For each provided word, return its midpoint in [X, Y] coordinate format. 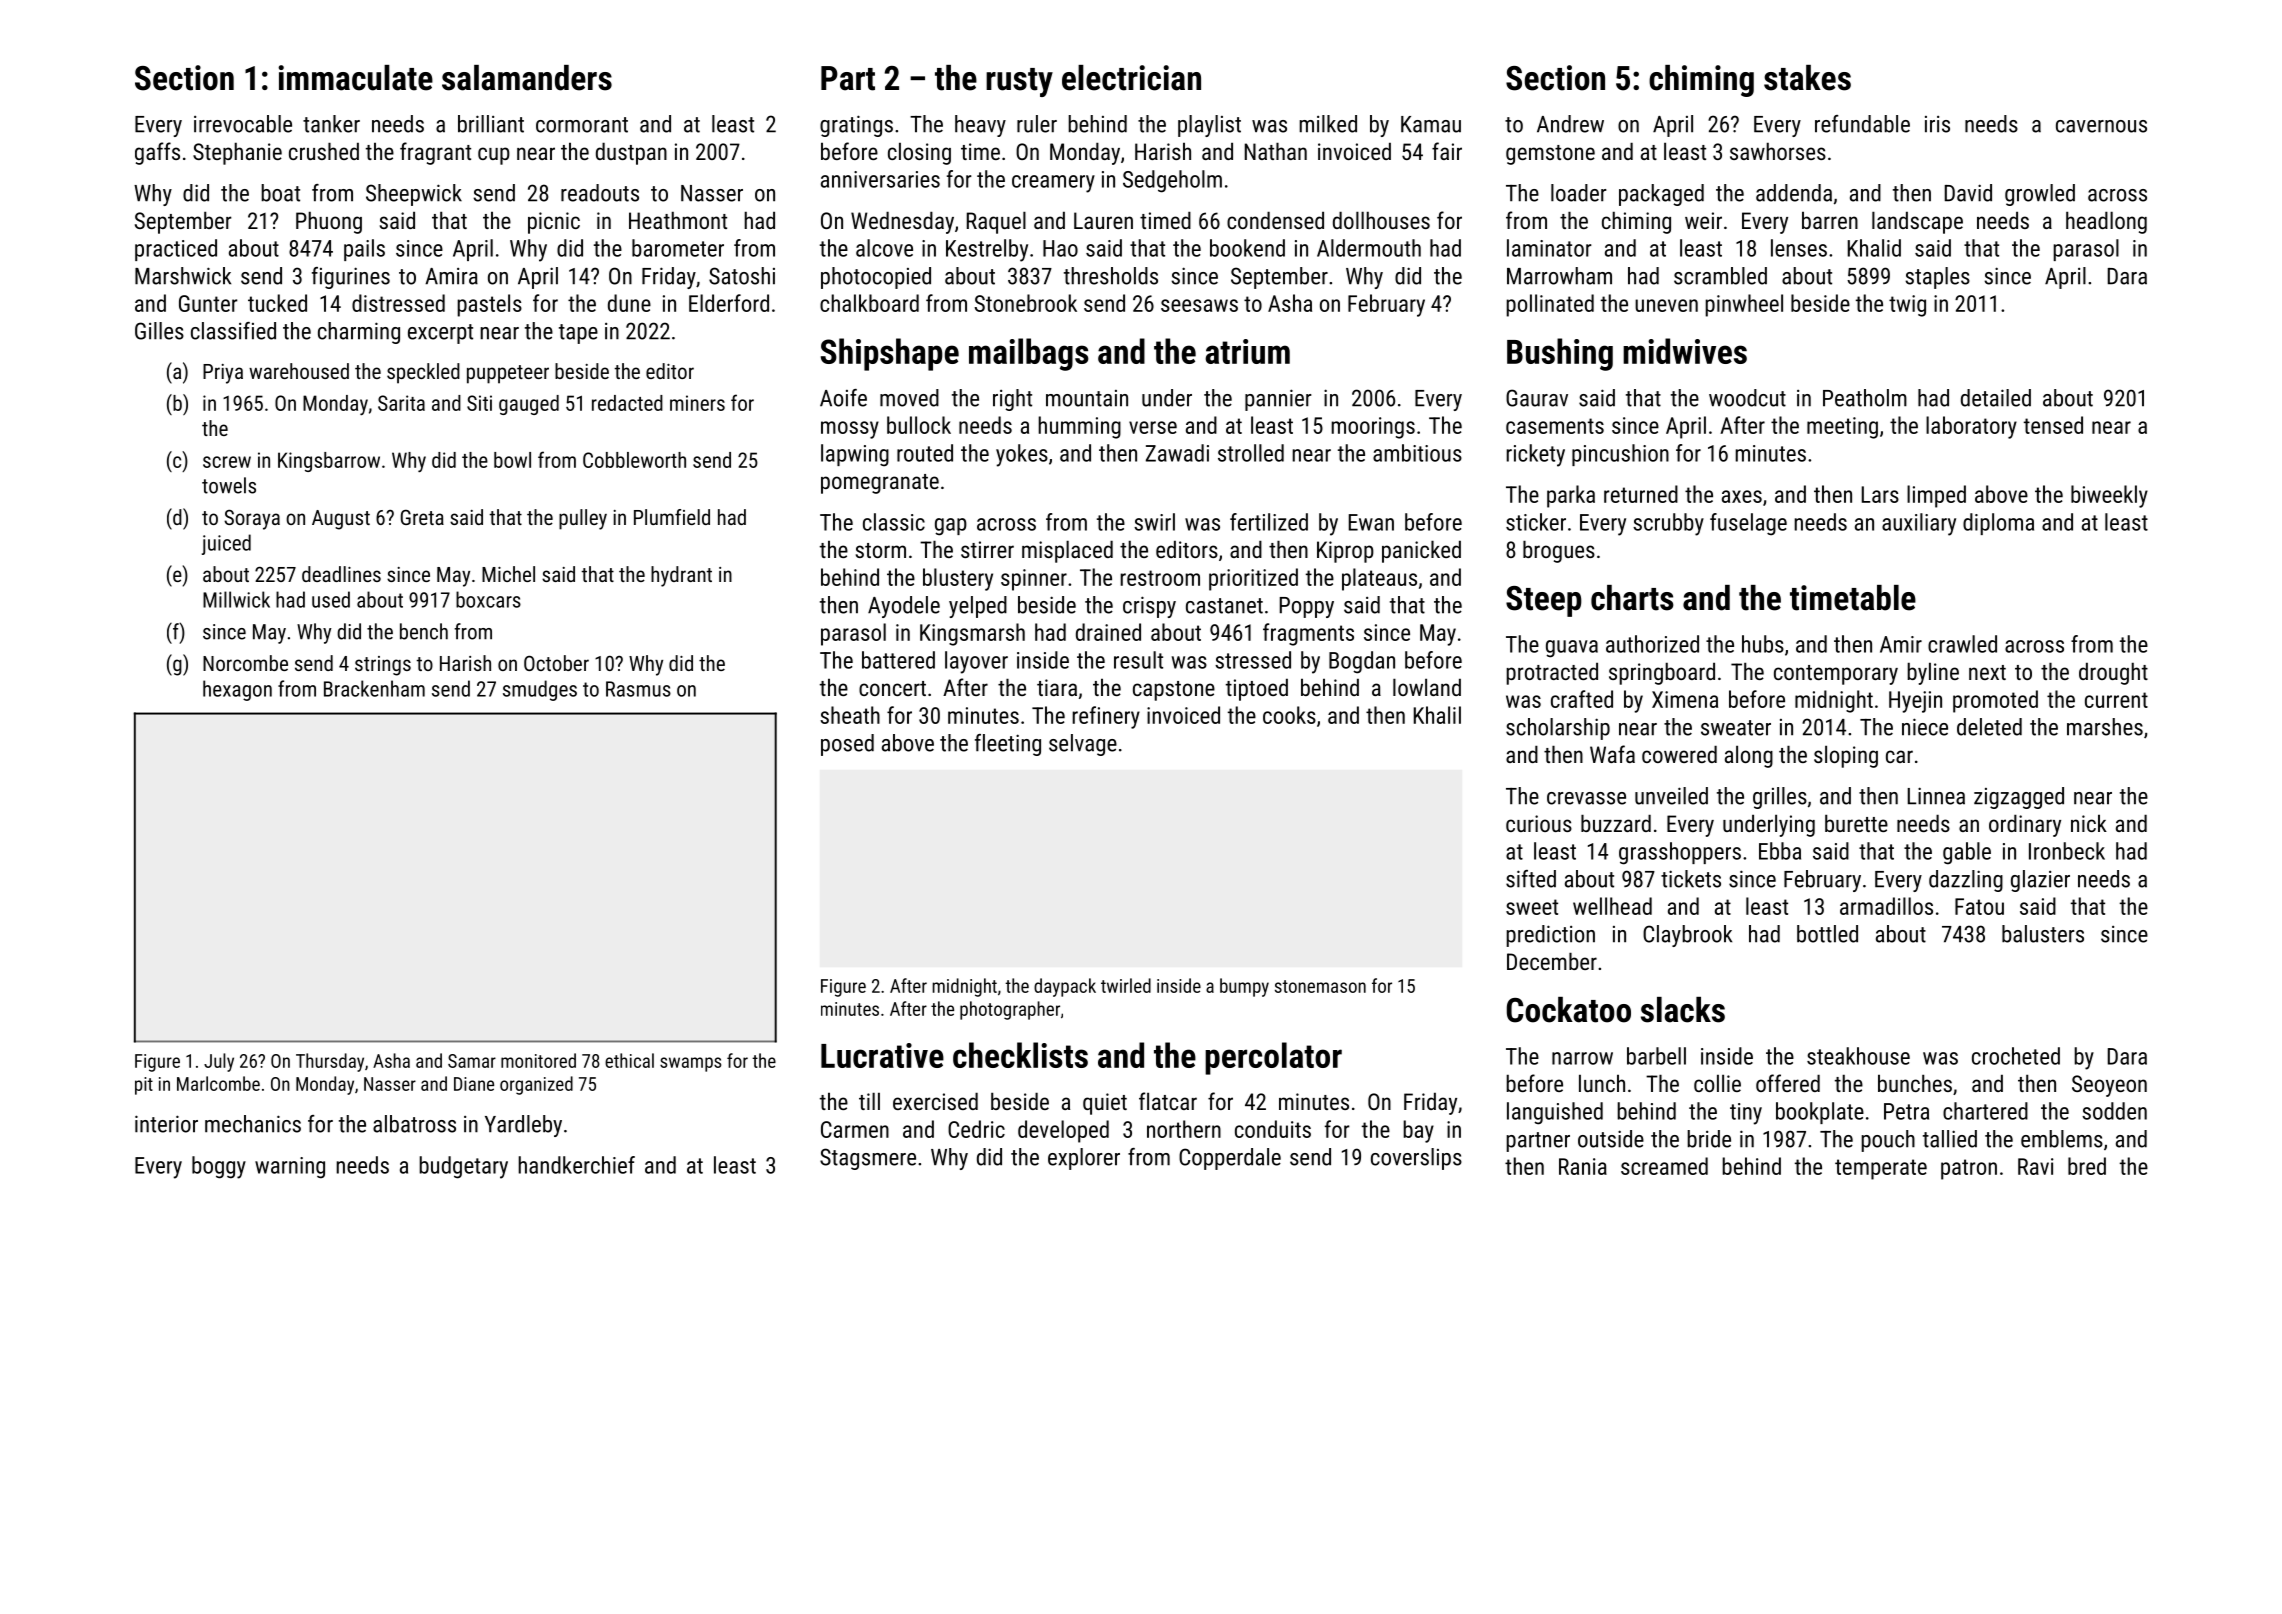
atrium [1247, 351]
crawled [1962, 644]
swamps [690, 1064]
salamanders [527, 78]
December [1552, 961]
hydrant [681, 576]
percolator [1273, 1058]
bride [1709, 1139]
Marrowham [1559, 276]
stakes [1807, 78]
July [219, 1062]
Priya [223, 374]
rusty [1019, 82]
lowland [1427, 687]
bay [1418, 1131]
